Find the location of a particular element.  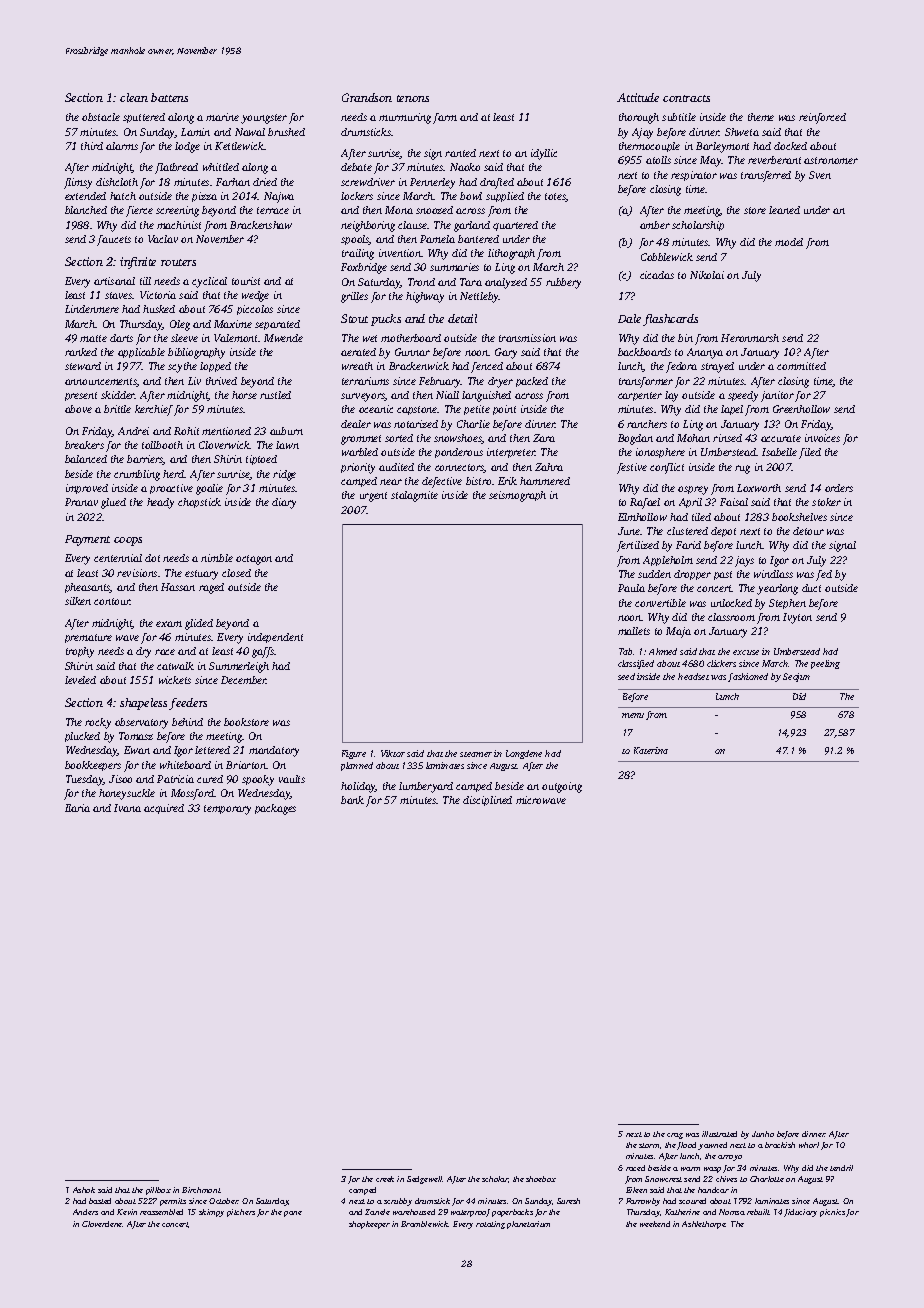

octagon is located at coordinates (254, 560).
